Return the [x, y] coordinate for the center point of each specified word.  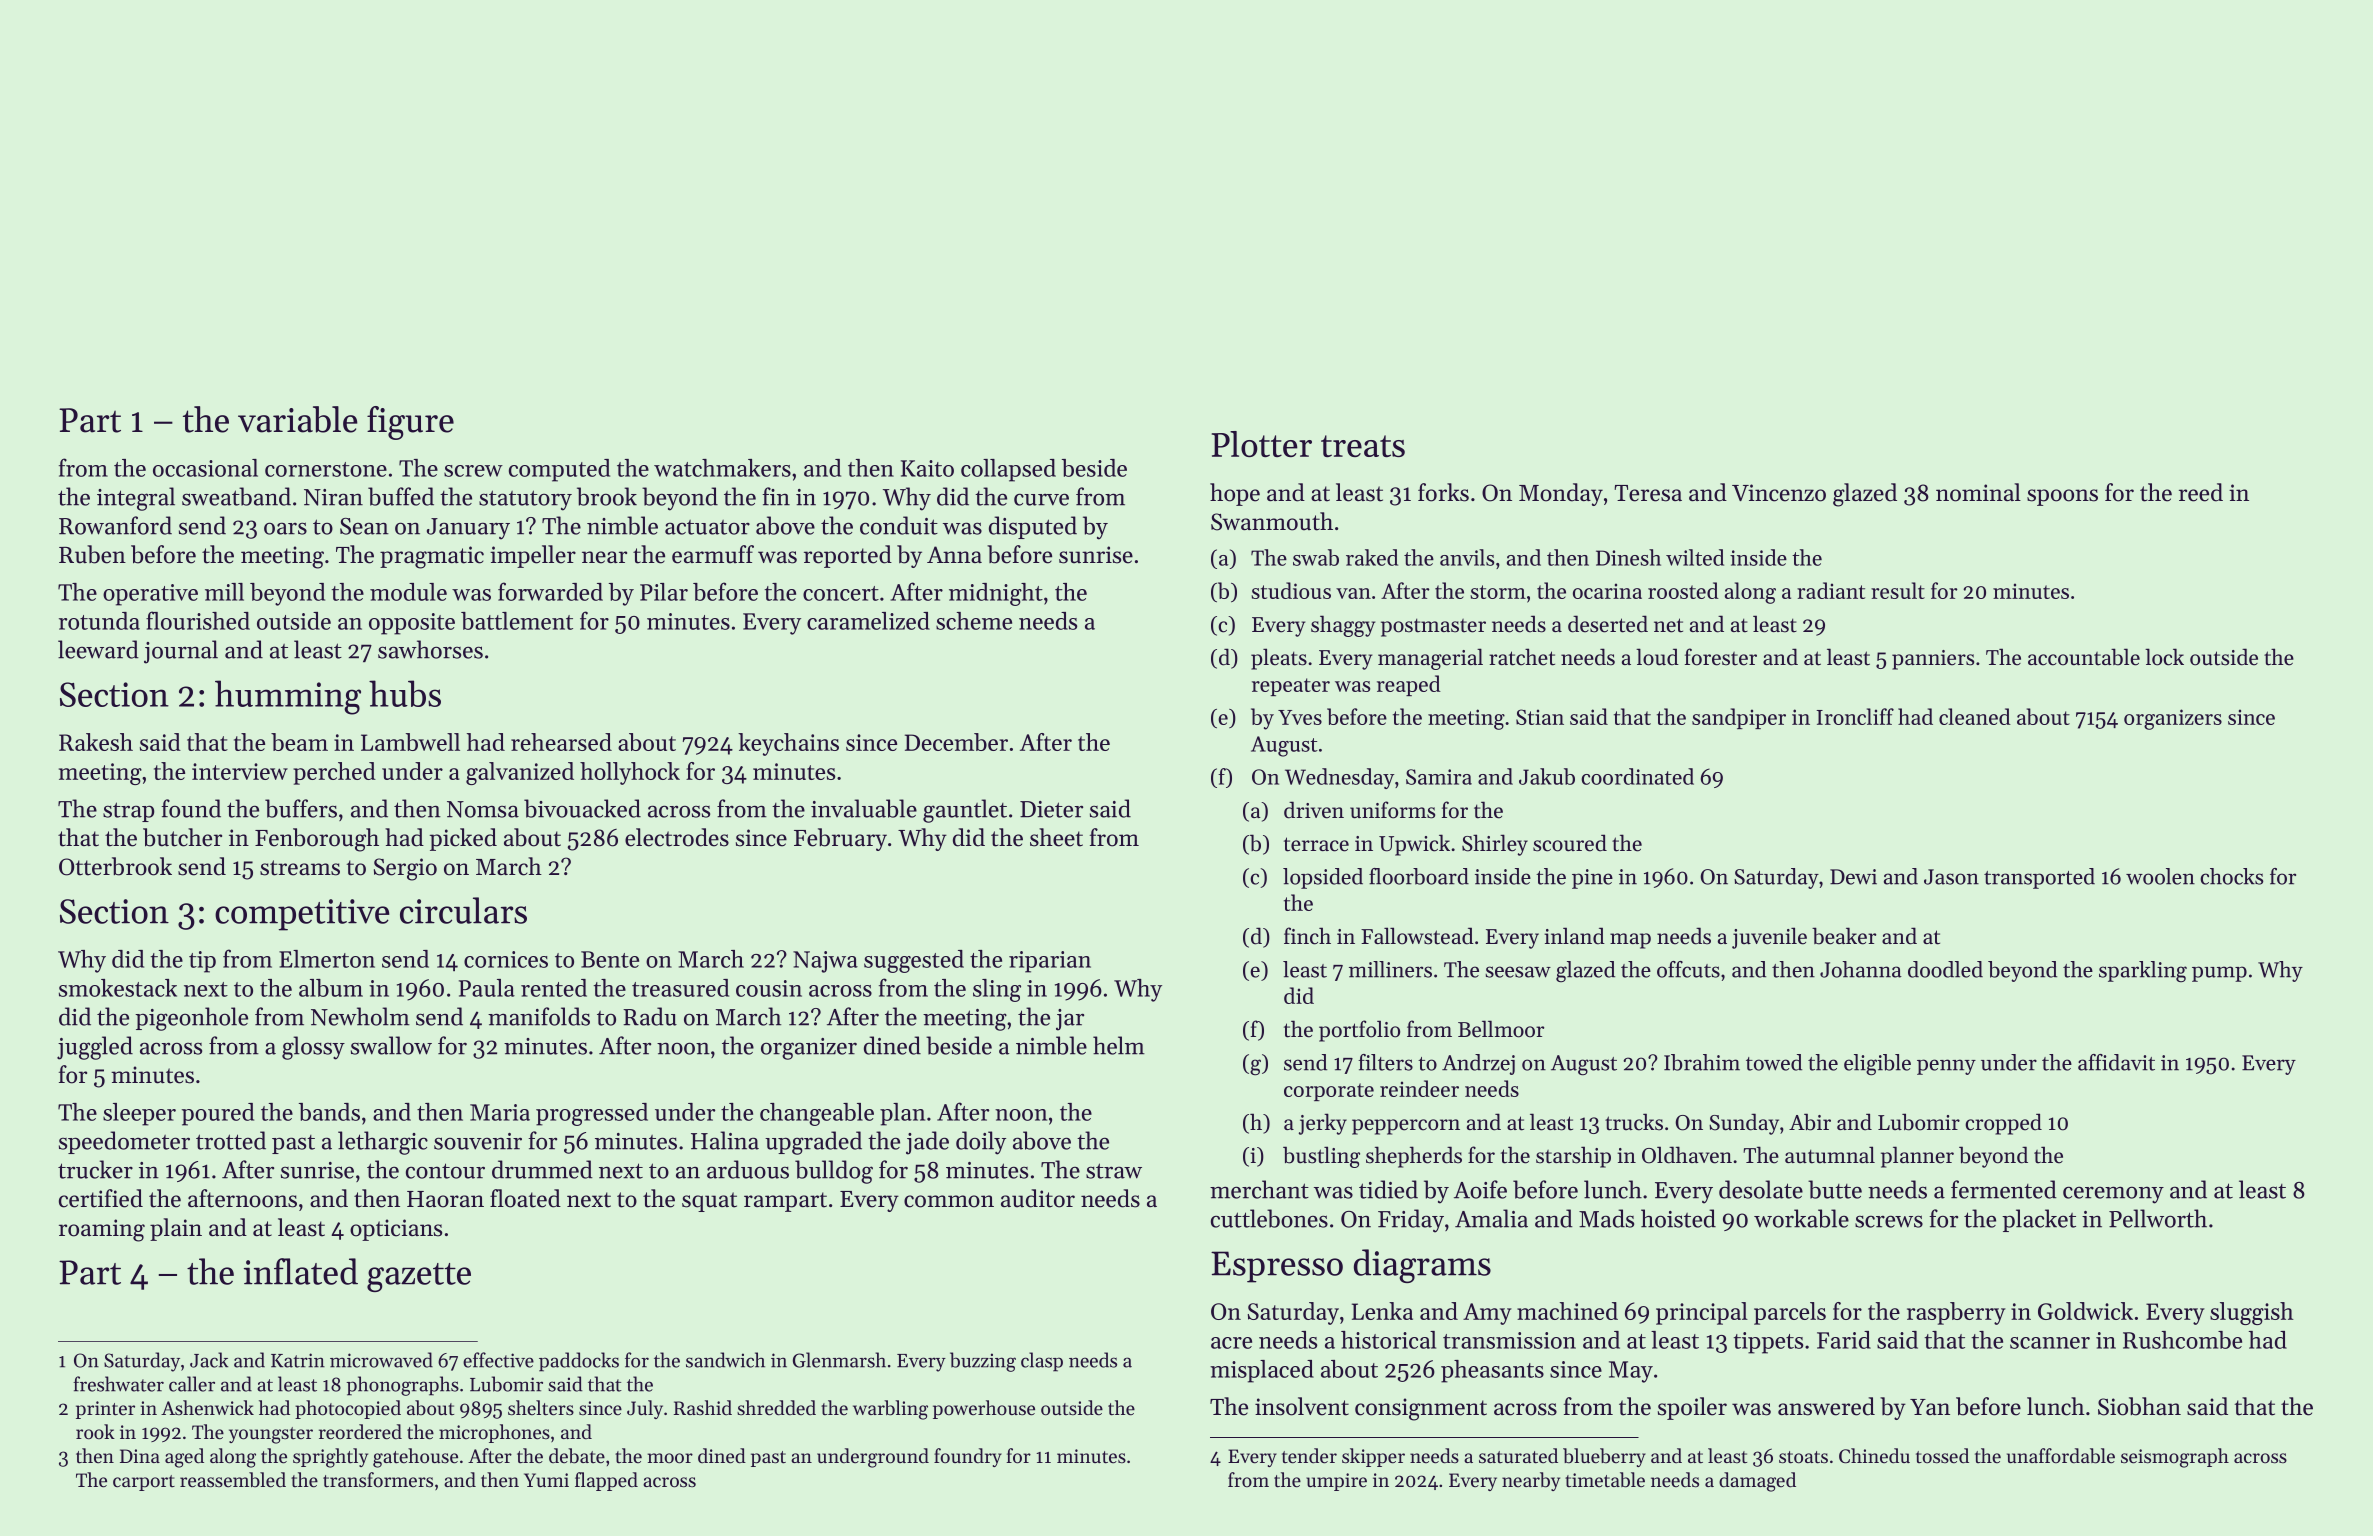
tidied [1388, 1189]
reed [2201, 492]
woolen [2160, 876]
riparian [1050, 962]
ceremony [2113, 1195]
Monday [1561, 494]
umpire [1336, 1482]
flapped [606, 1481]
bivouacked [582, 808]
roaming [102, 1230]
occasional [205, 468]
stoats [1803, 1457]
